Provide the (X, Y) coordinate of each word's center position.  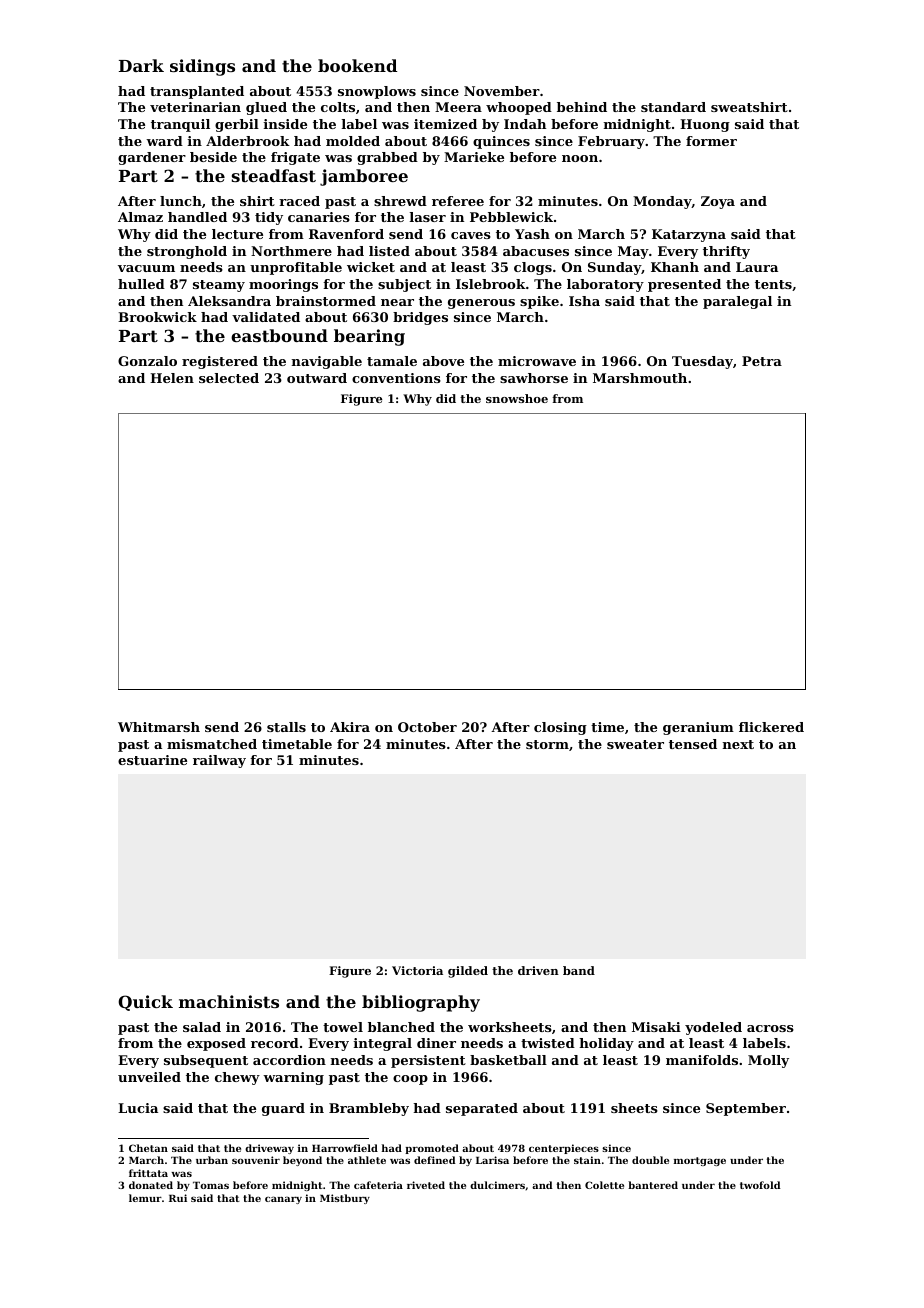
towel (343, 1027)
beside (213, 157)
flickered (771, 727)
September (746, 1109)
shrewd (400, 201)
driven (538, 970)
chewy (237, 1078)
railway (219, 761)
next (738, 744)
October (427, 727)
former (711, 141)
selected (229, 378)
